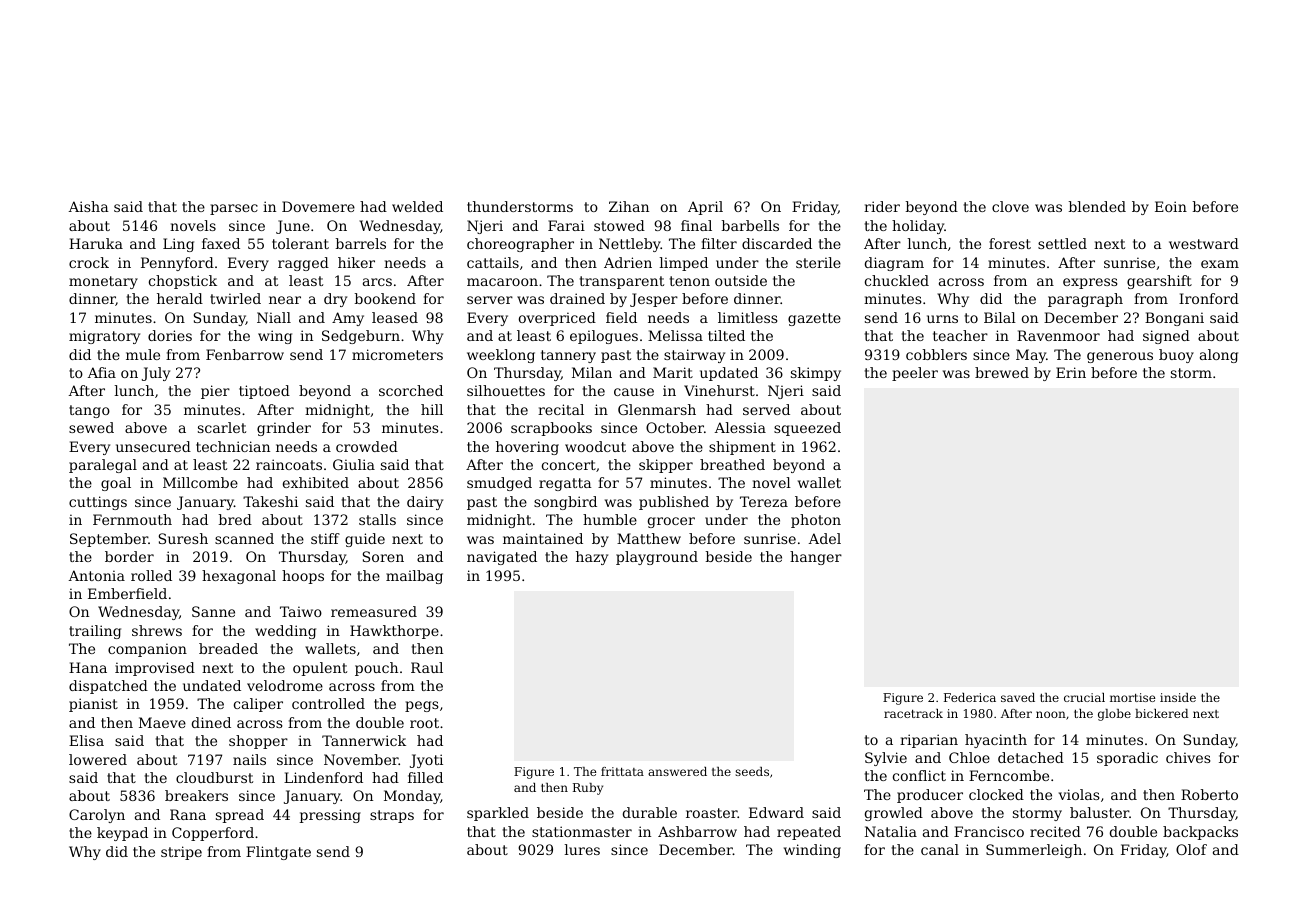 Image resolution: width=1308 pixels, height=924 pixels. I want to click on blended, so click(1097, 206).
